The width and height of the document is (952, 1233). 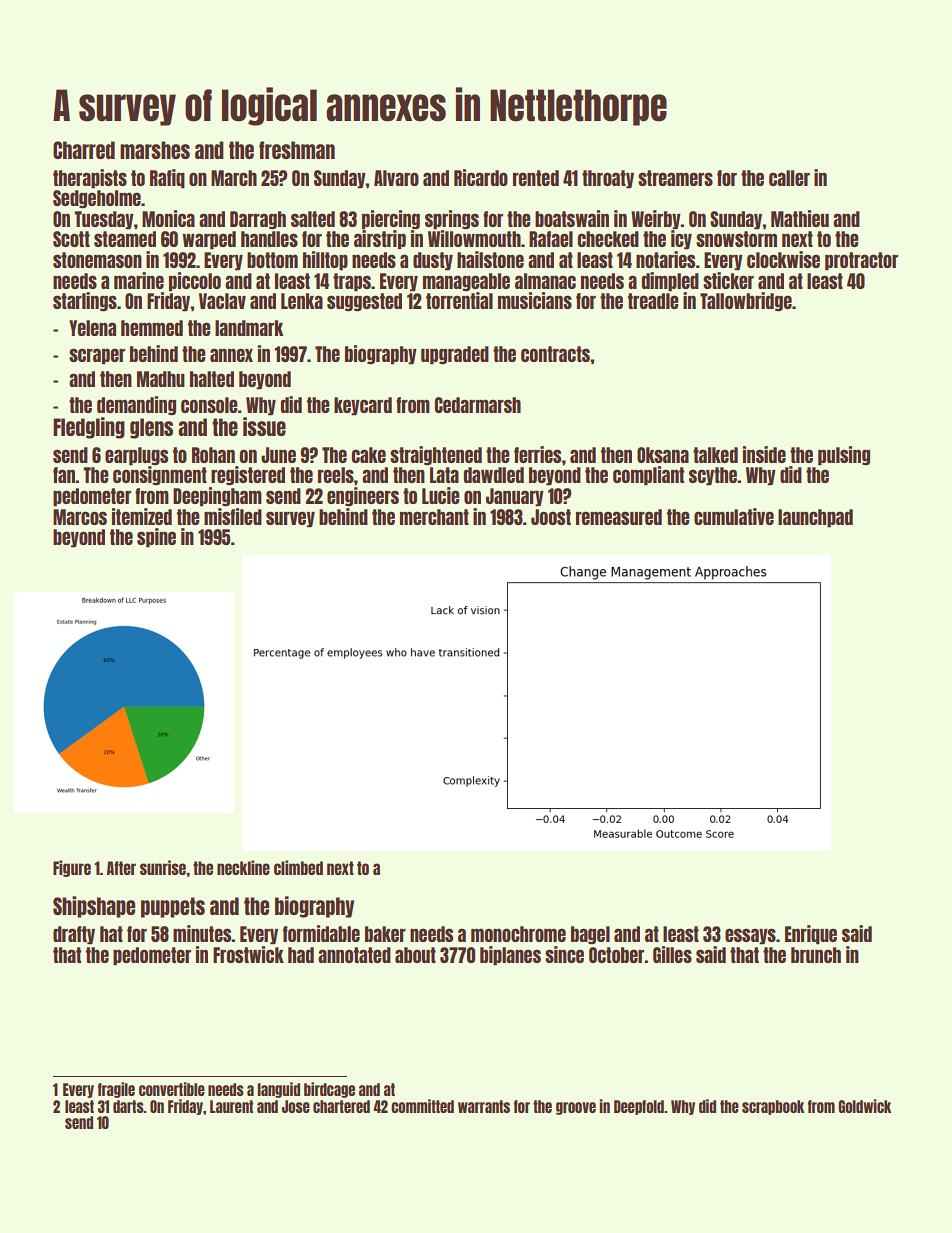 What do you see at coordinates (536, 178) in the document?
I see `rented` at bounding box center [536, 178].
